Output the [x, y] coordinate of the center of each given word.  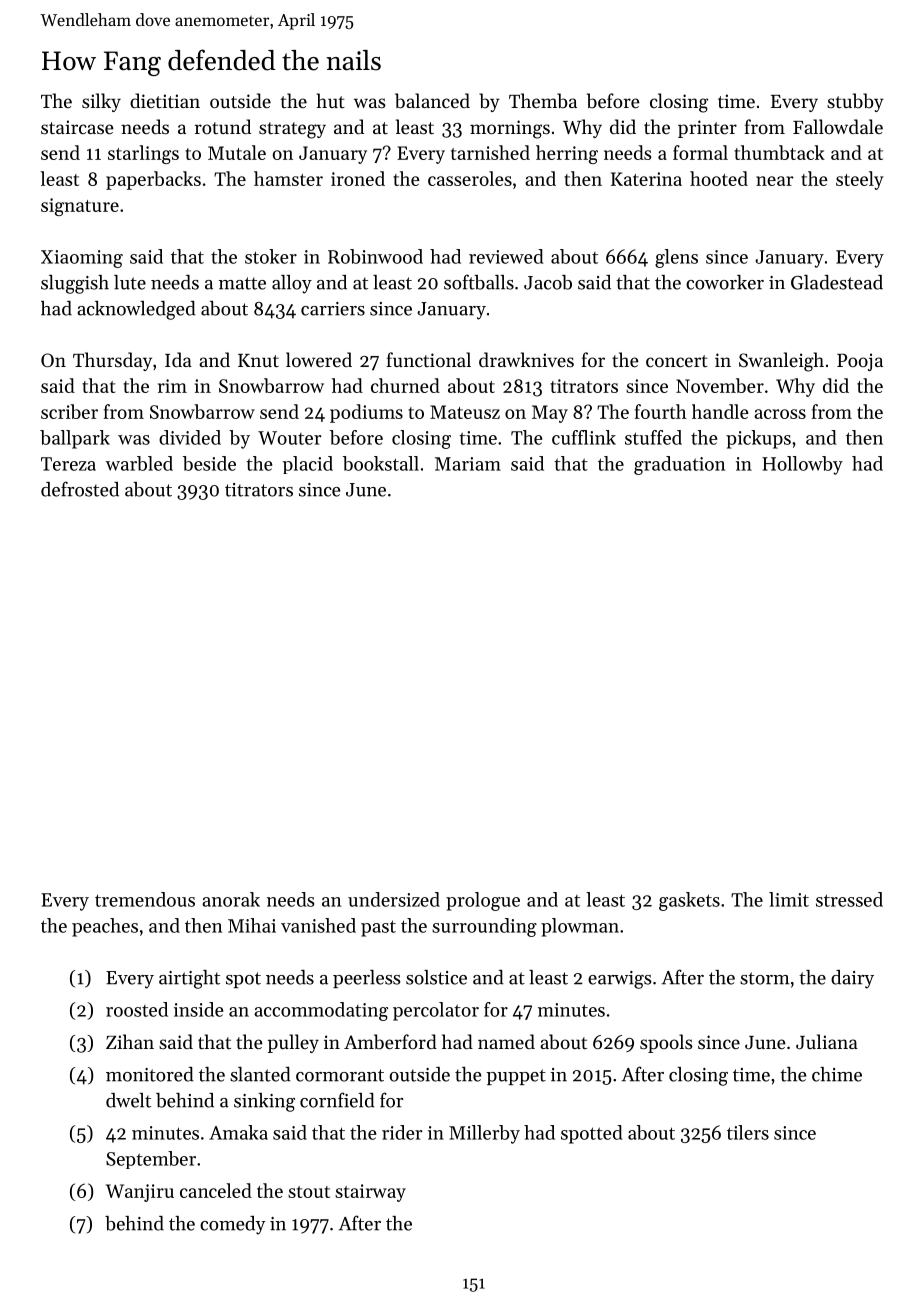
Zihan [130, 1041]
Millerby [484, 1134]
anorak [231, 899]
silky [101, 102]
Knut [258, 360]
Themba [543, 100]
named [506, 1041]
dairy [852, 979]
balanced [432, 101]
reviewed [506, 256]
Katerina [646, 179]
